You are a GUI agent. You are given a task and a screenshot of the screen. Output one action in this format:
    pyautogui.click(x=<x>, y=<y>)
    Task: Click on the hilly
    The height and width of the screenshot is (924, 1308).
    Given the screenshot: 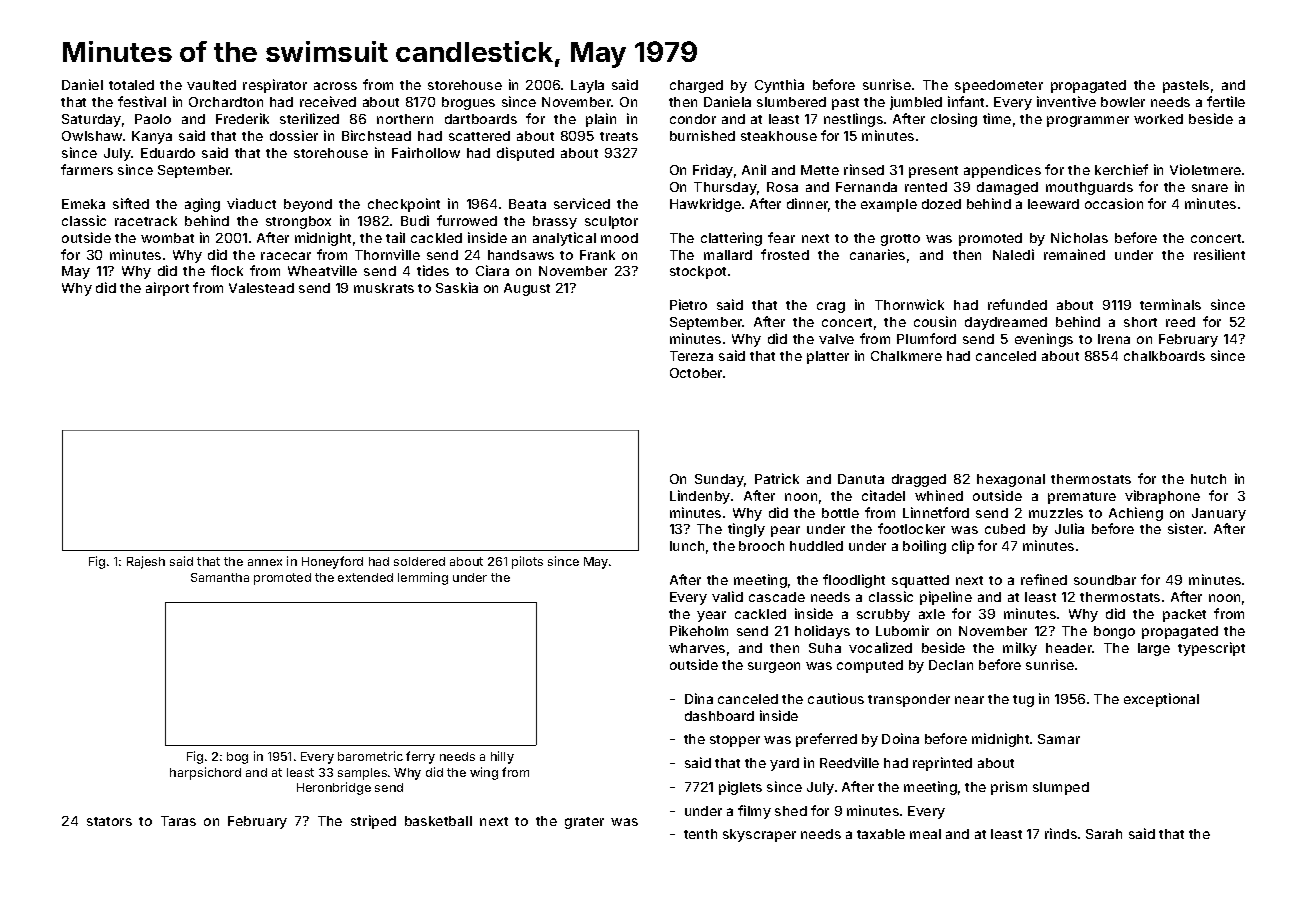 What is the action you would take?
    pyautogui.click(x=502, y=757)
